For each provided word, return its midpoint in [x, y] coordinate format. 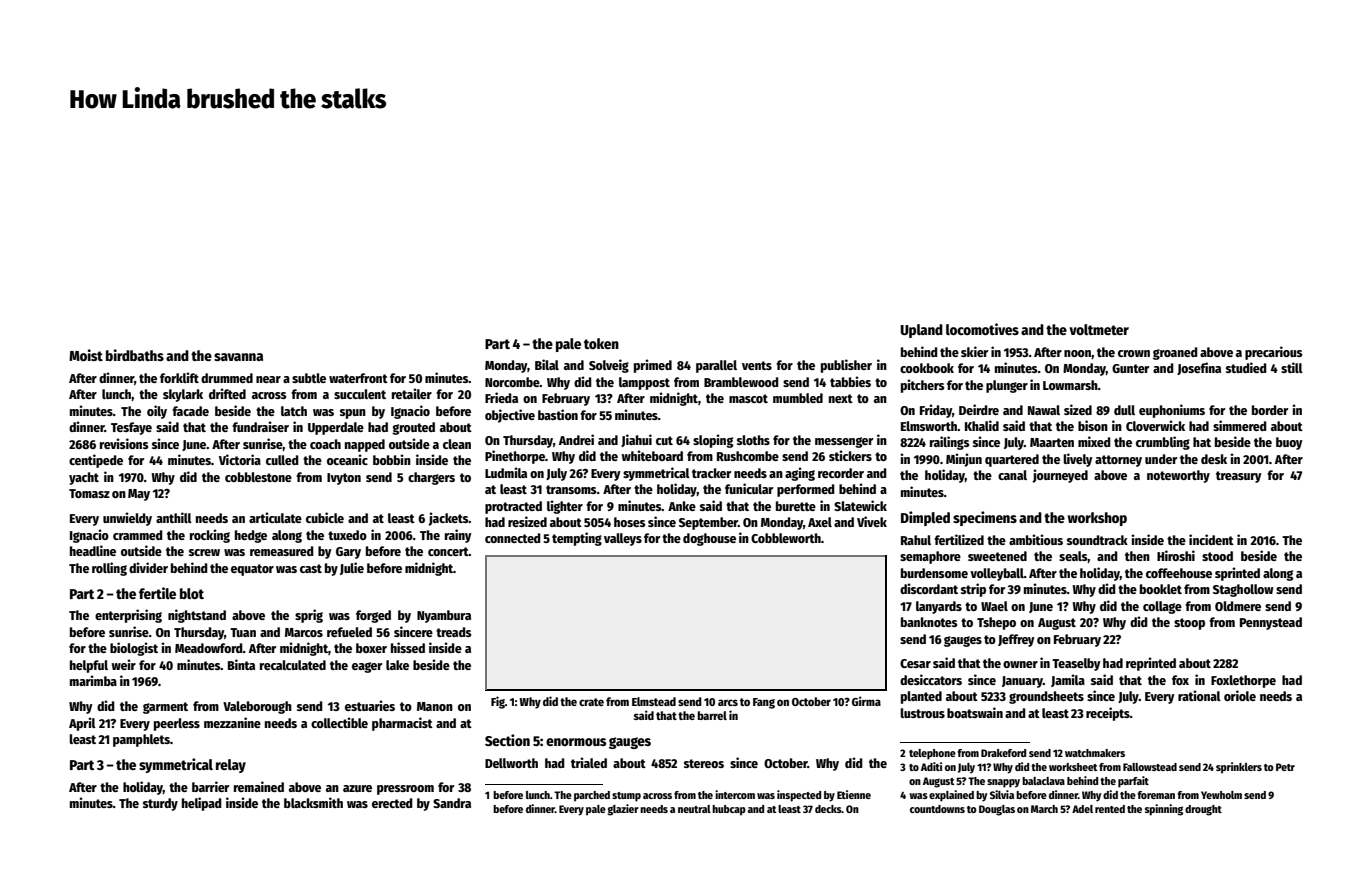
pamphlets [141, 740]
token [601, 343]
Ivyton [344, 479]
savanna [238, 357]
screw [204, 552]
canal [1012, 475]
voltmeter [1099, 329]
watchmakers [1095, 753]
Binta [241, 664]
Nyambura [444, 616]
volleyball [997, 574]
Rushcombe [748, 456]
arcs [728, 702]
